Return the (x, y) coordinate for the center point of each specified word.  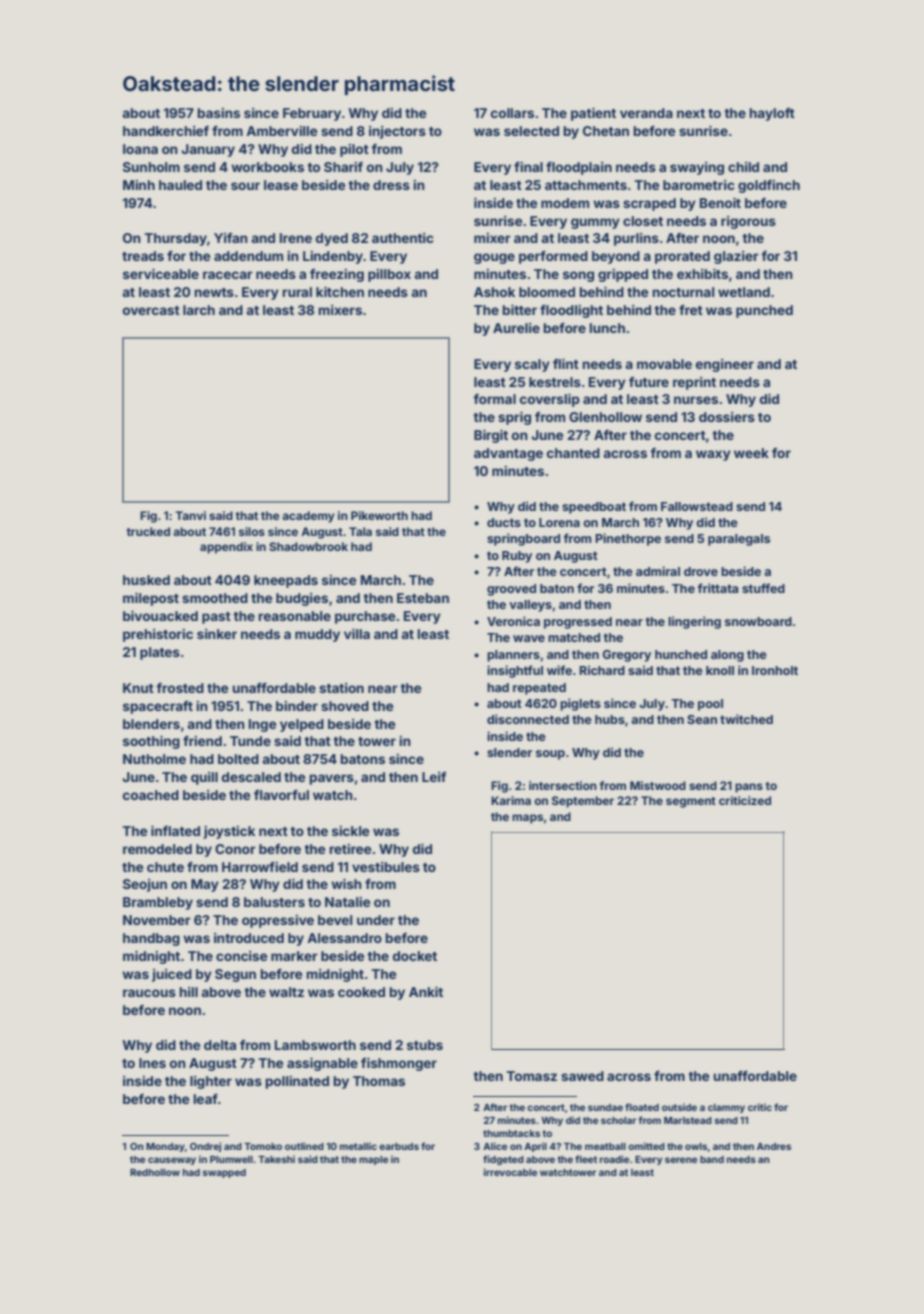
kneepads (286, 581)
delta (220, 1045)
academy (308, 517)
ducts (504, 522)
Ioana (140, 149)
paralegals (739, 540)
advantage (508, 454)
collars (512, 113)
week (751, 453)
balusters (274, 902)
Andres (774, 1146)
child (743, 167)
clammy (726, 1108)
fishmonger (399, 1064)
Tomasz (532, 1076)
